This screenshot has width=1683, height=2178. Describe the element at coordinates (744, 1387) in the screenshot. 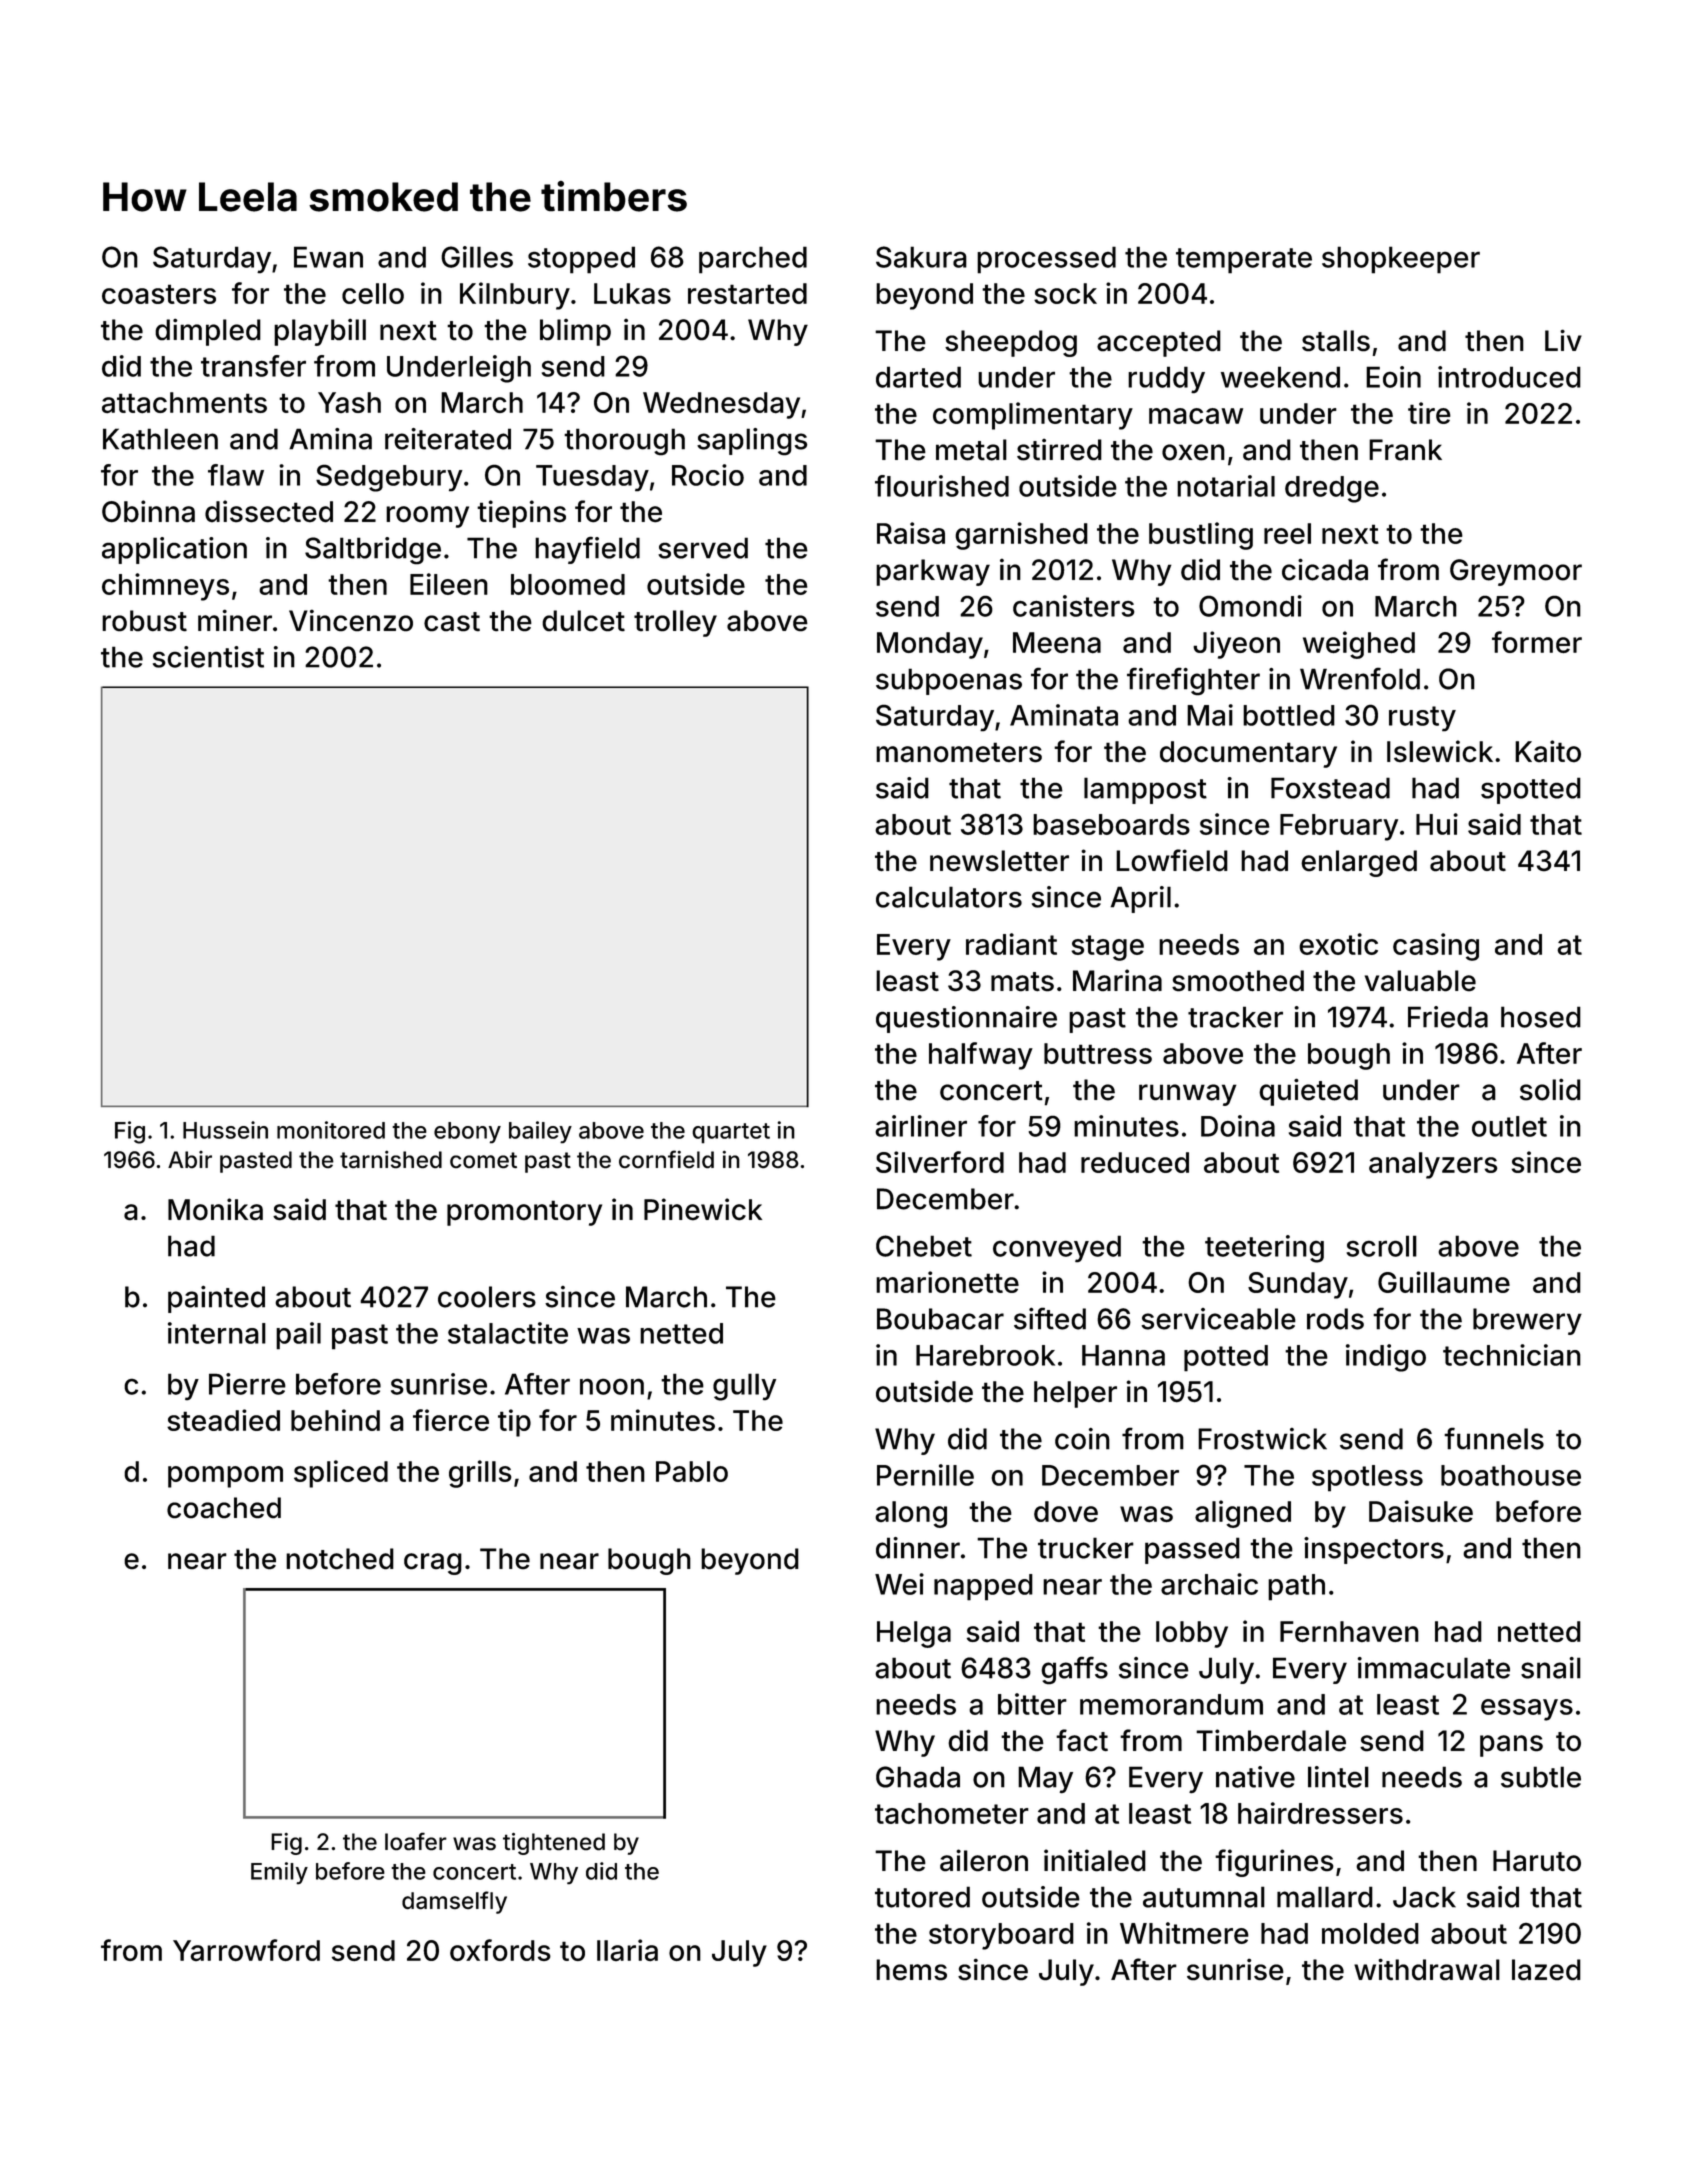

I see `gully` at that location.
